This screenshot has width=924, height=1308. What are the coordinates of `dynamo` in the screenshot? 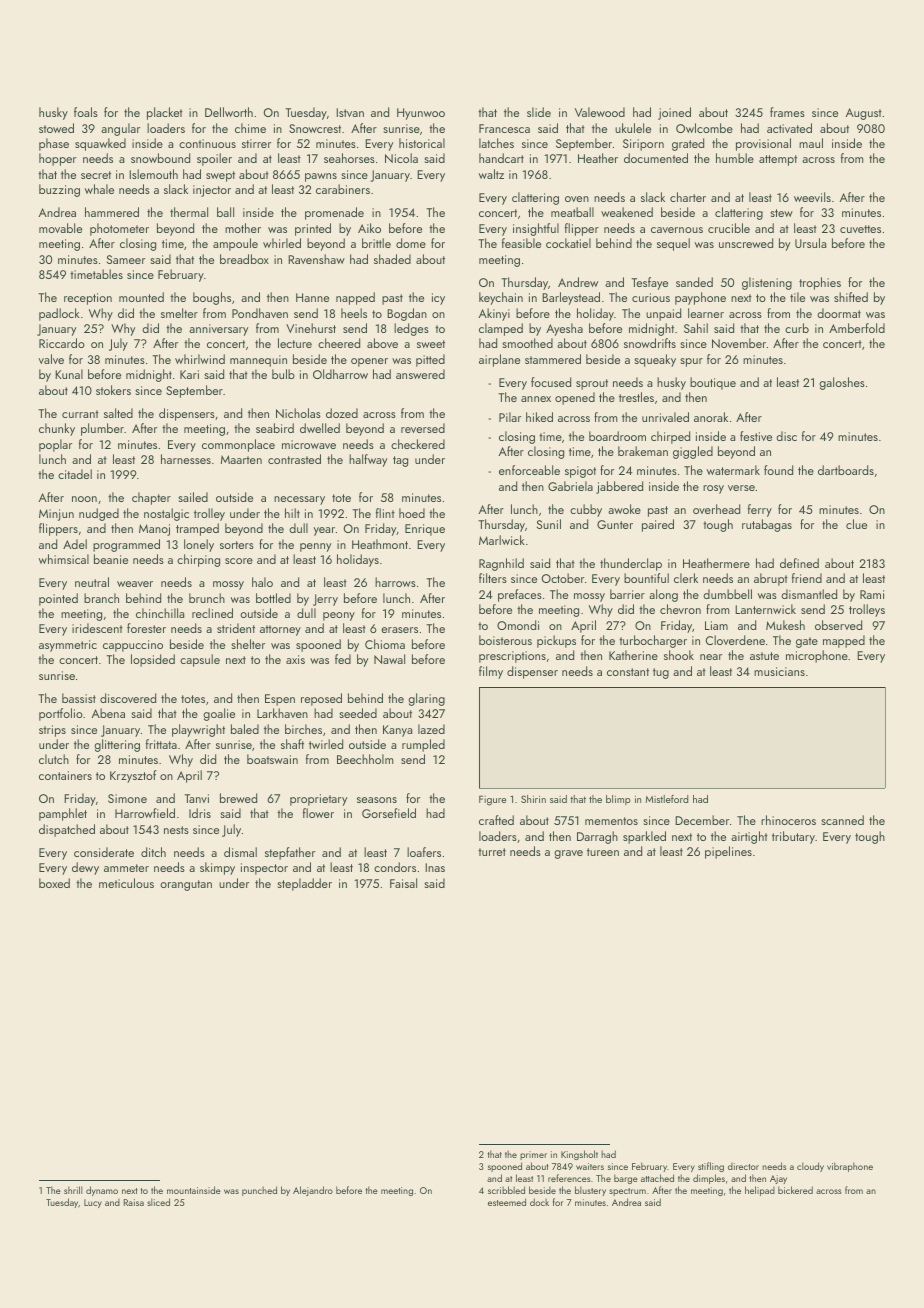 It's located at (102, 1191).
